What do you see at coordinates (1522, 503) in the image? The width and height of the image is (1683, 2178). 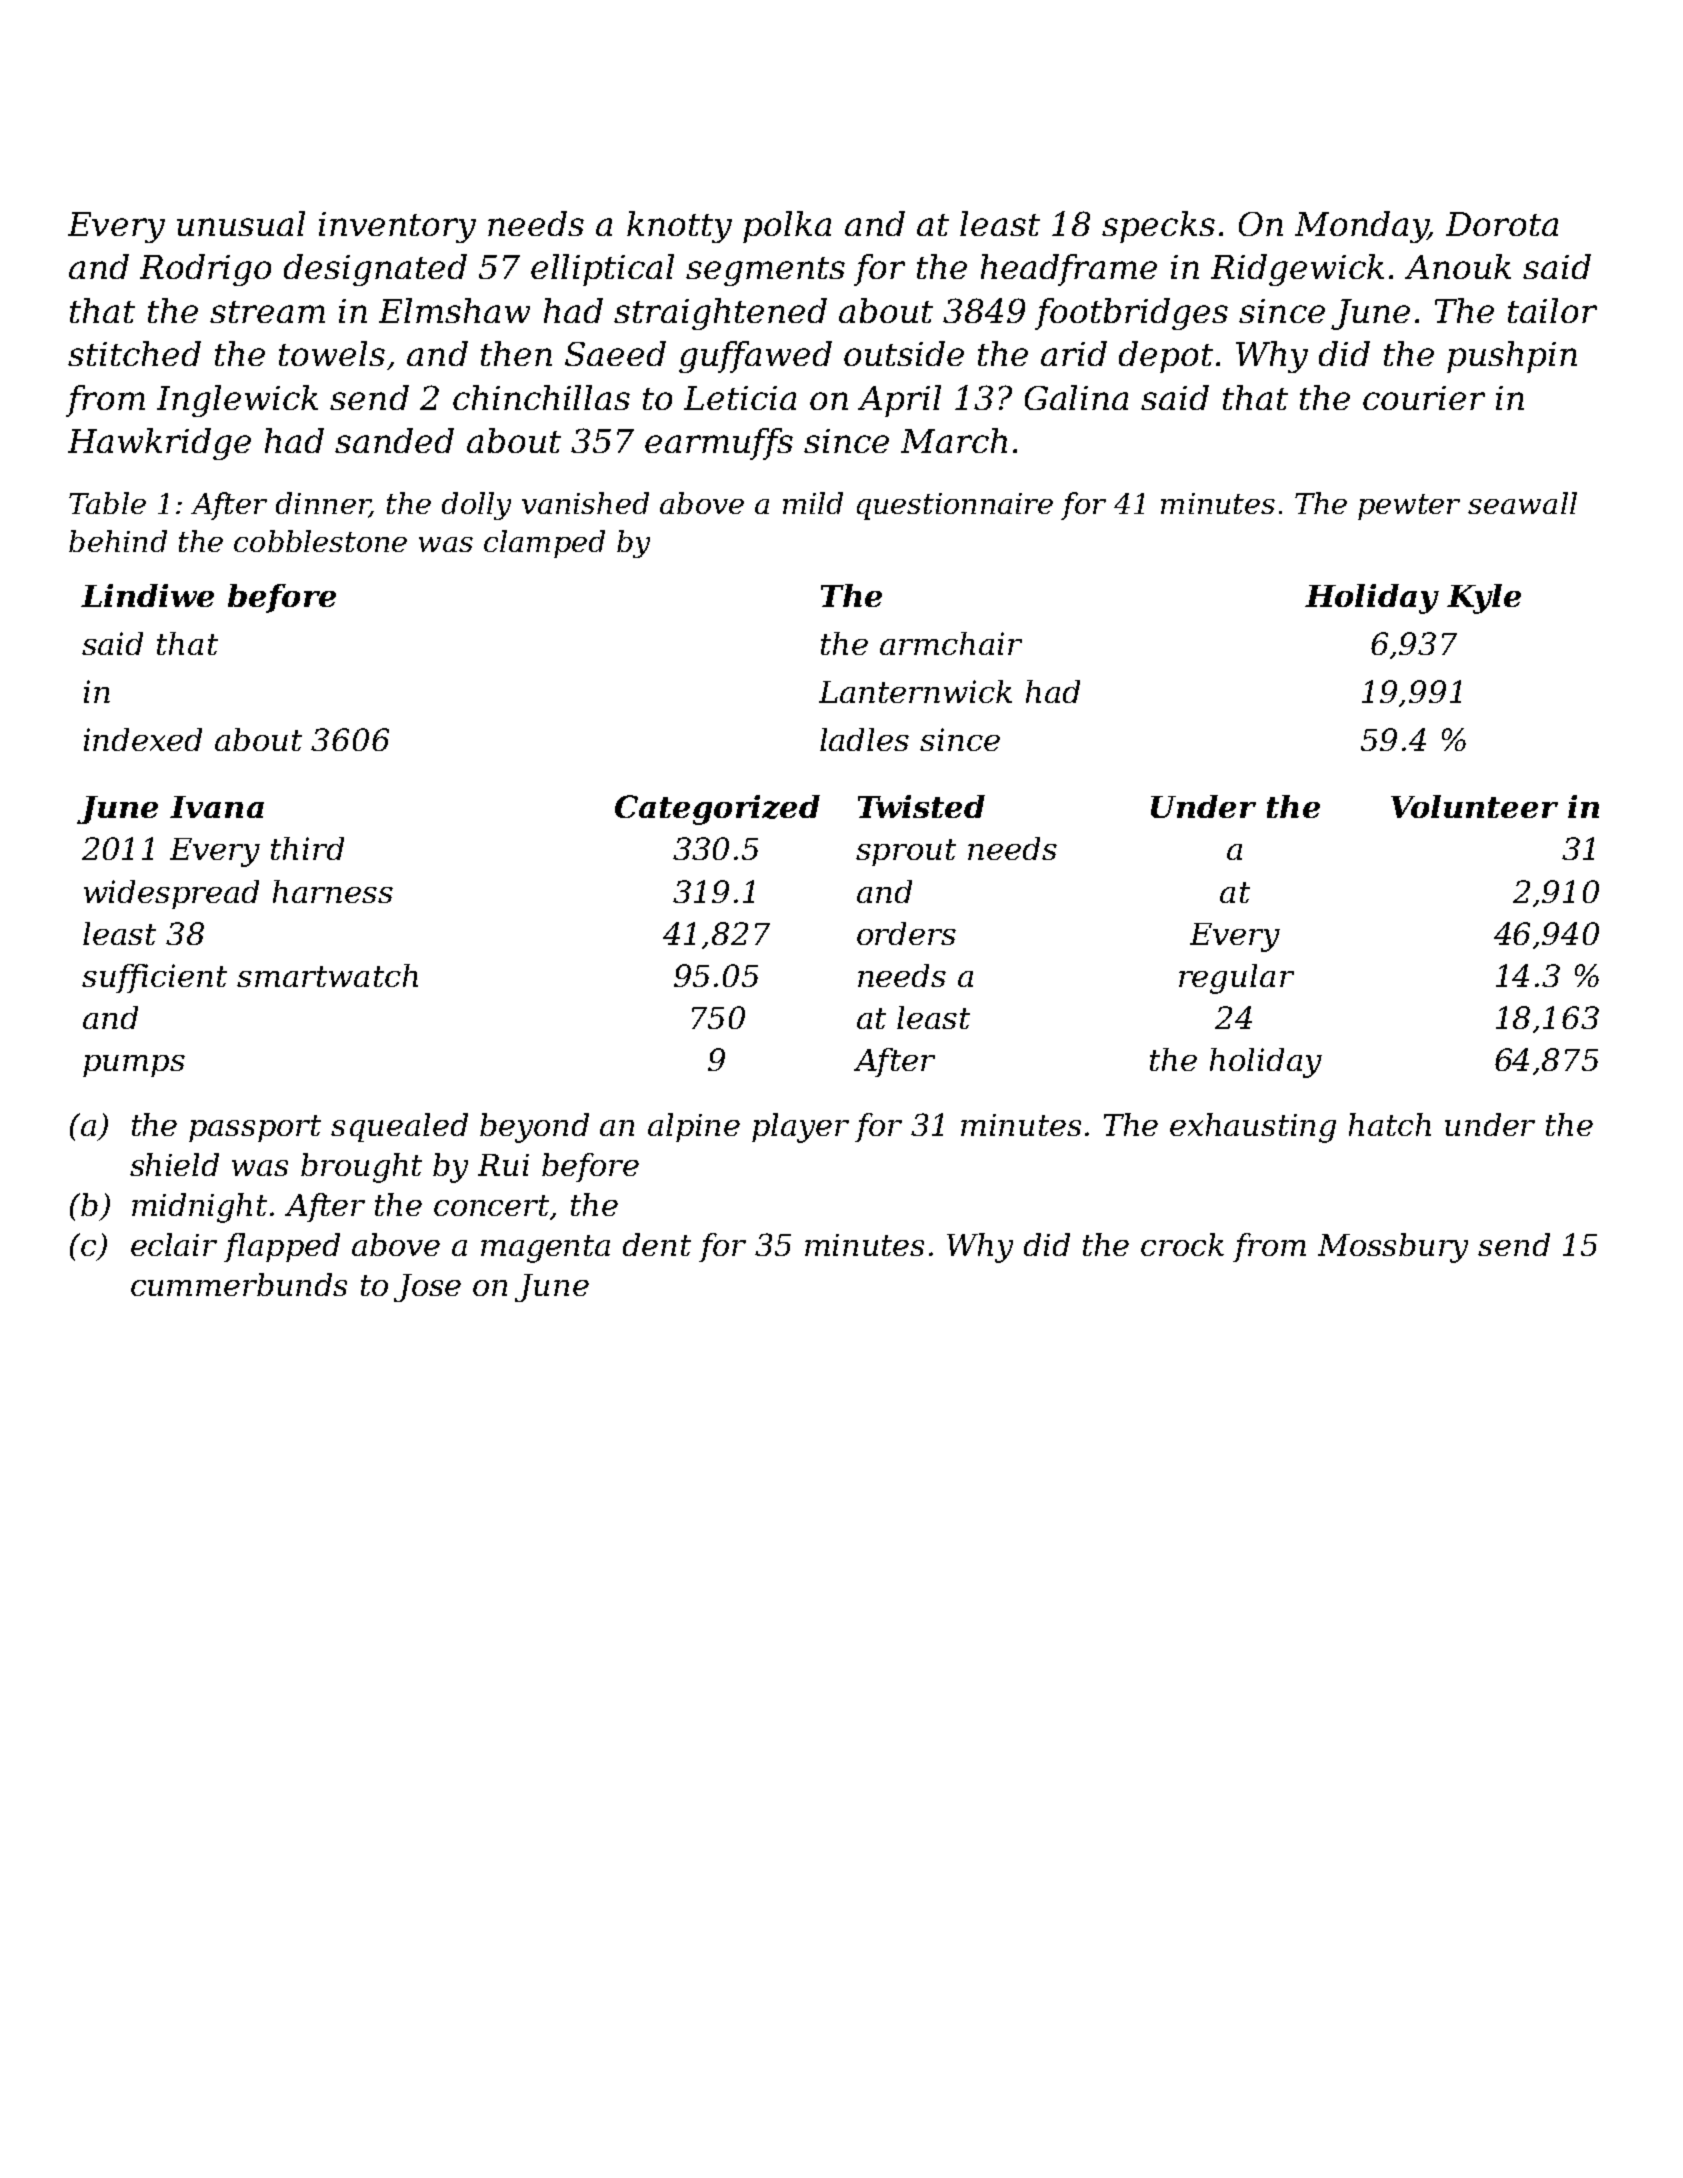 I see `seawall` at bounding box center [1522, 503].
